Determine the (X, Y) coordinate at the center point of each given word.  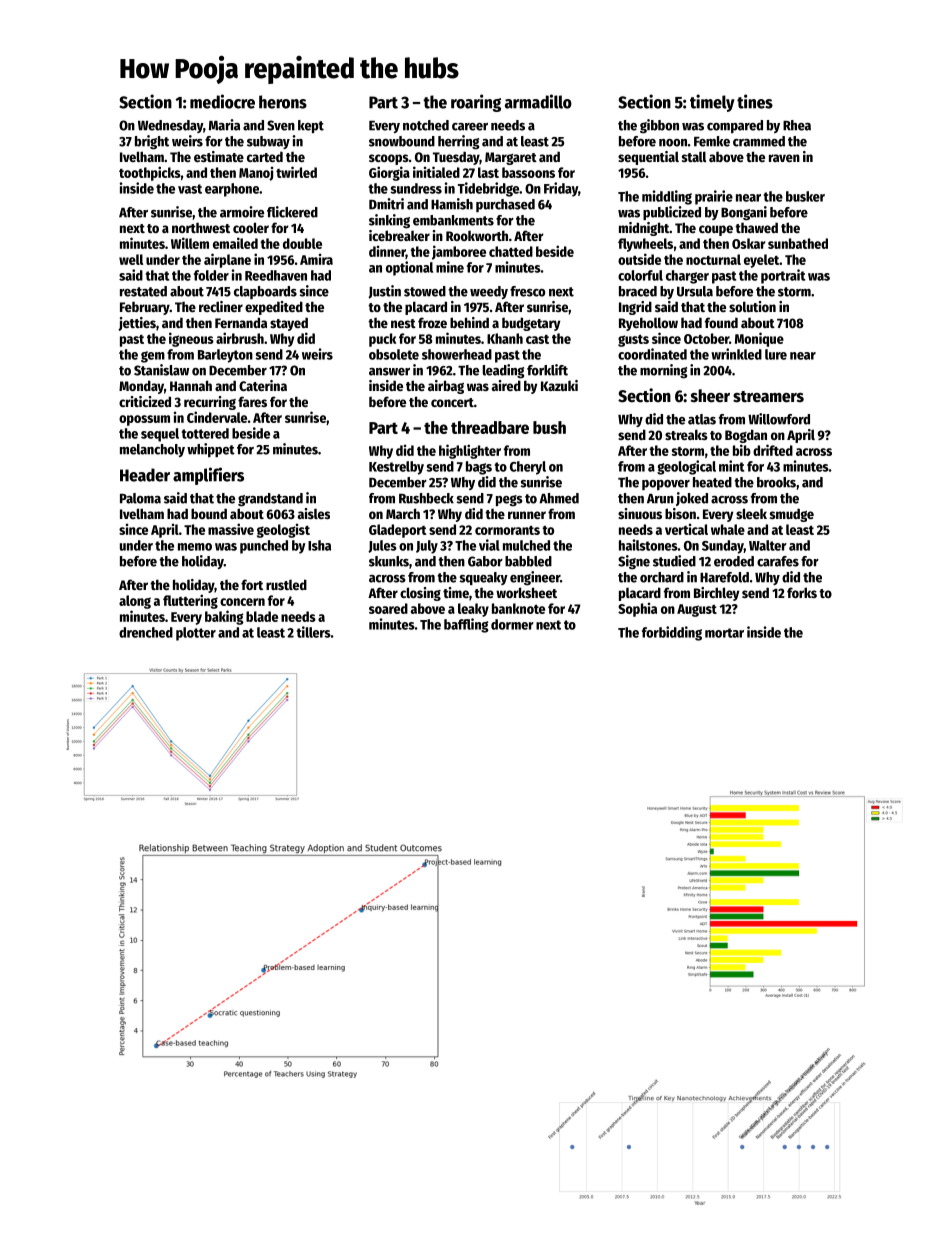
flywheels (645, 245)
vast (190, 189)
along (135, 602)
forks (802, 592)
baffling (466, 625)
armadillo (538, 101)
